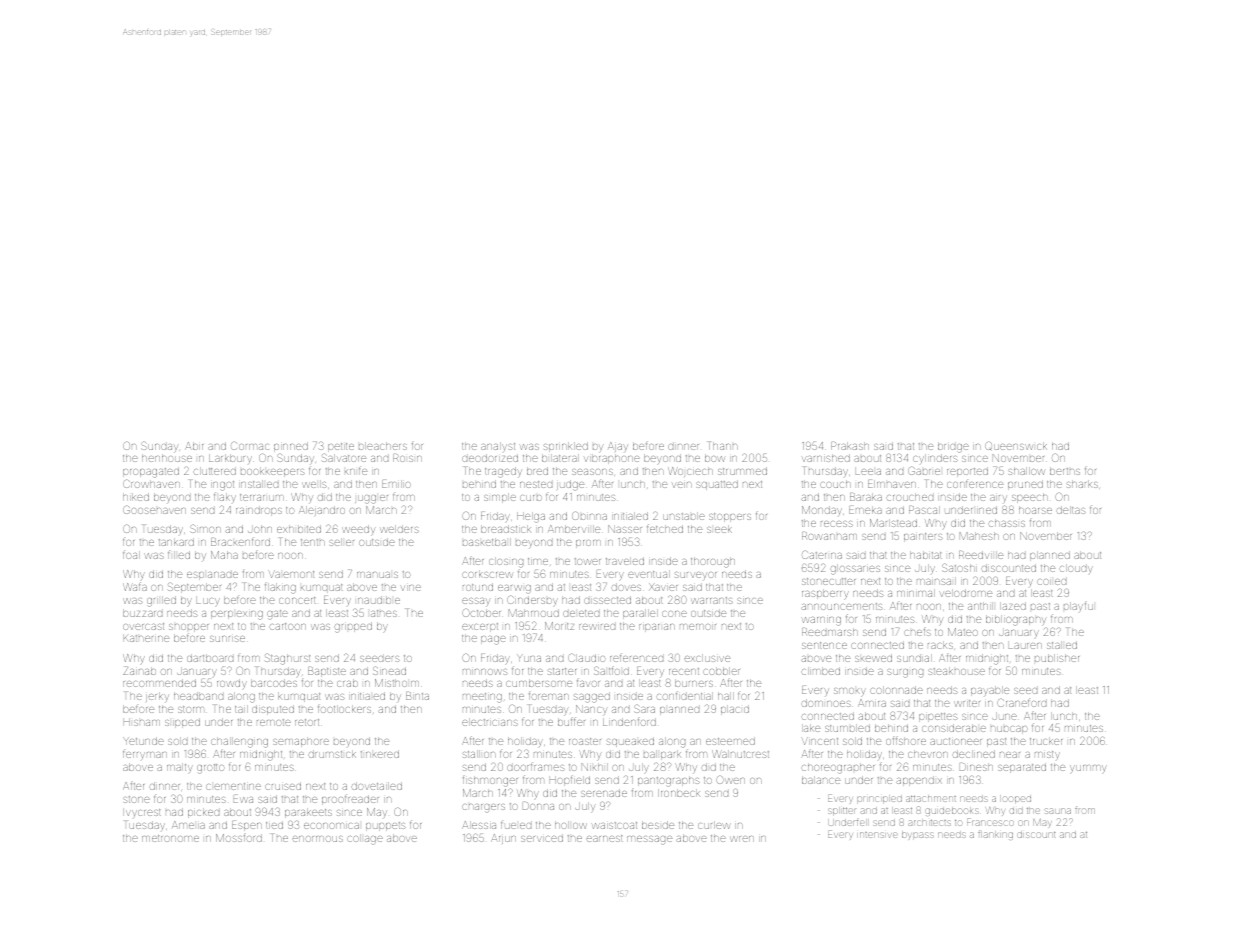 The height and width of the document is (952, 1233). What do you see at coordinates (918, 835) in the document?
I see `bypass` at bounding box center [918, 835].
